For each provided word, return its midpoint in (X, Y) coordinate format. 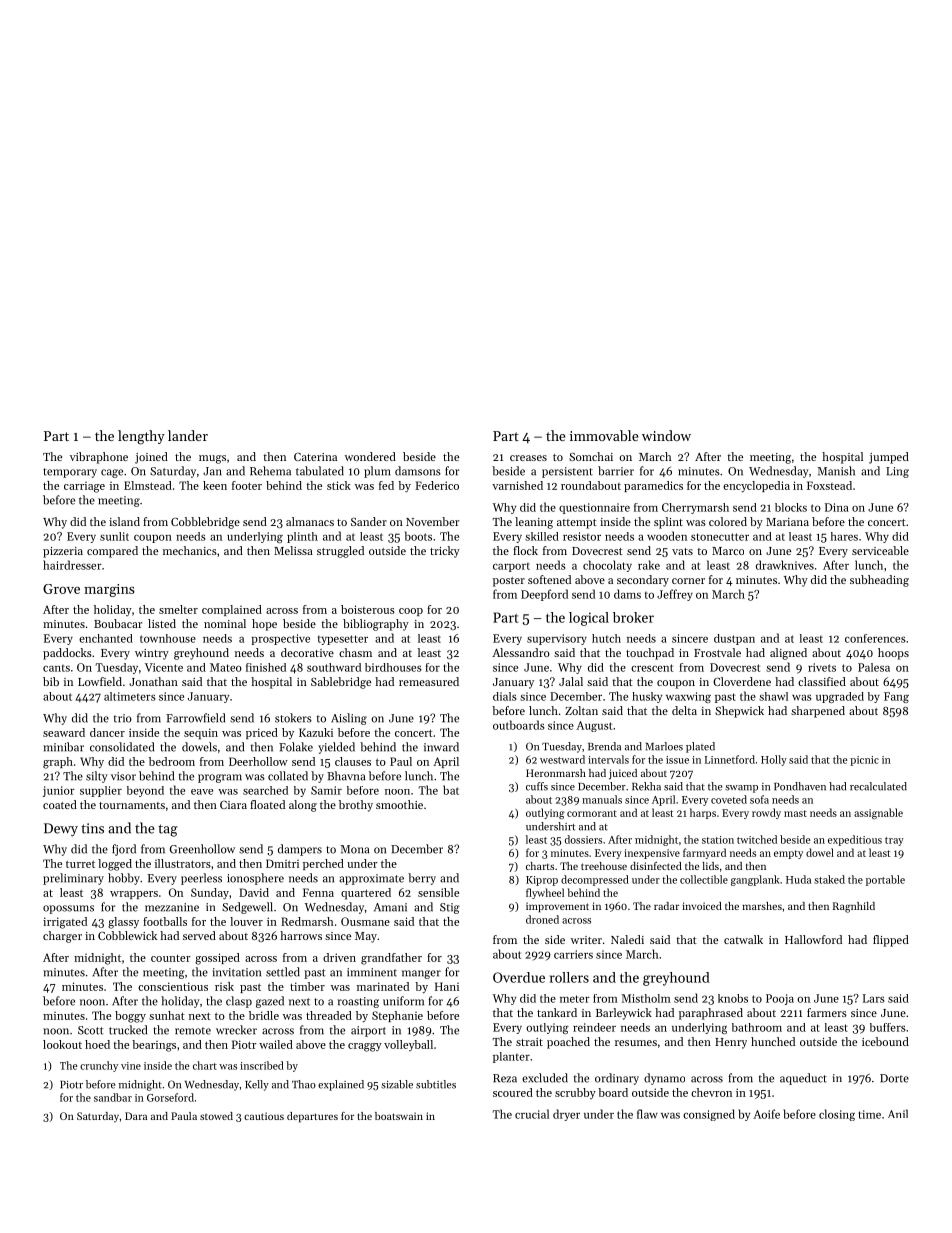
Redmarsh (307, 921)
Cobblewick (127, 935)
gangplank (755, 880)
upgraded (840, 697)
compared (112, 552)
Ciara (233, 805)
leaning (534, 523)
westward (562, 759)
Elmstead (148, 485)
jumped (889, 458)
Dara (136, 1116)
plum (377, 472)
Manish (836, 471)
